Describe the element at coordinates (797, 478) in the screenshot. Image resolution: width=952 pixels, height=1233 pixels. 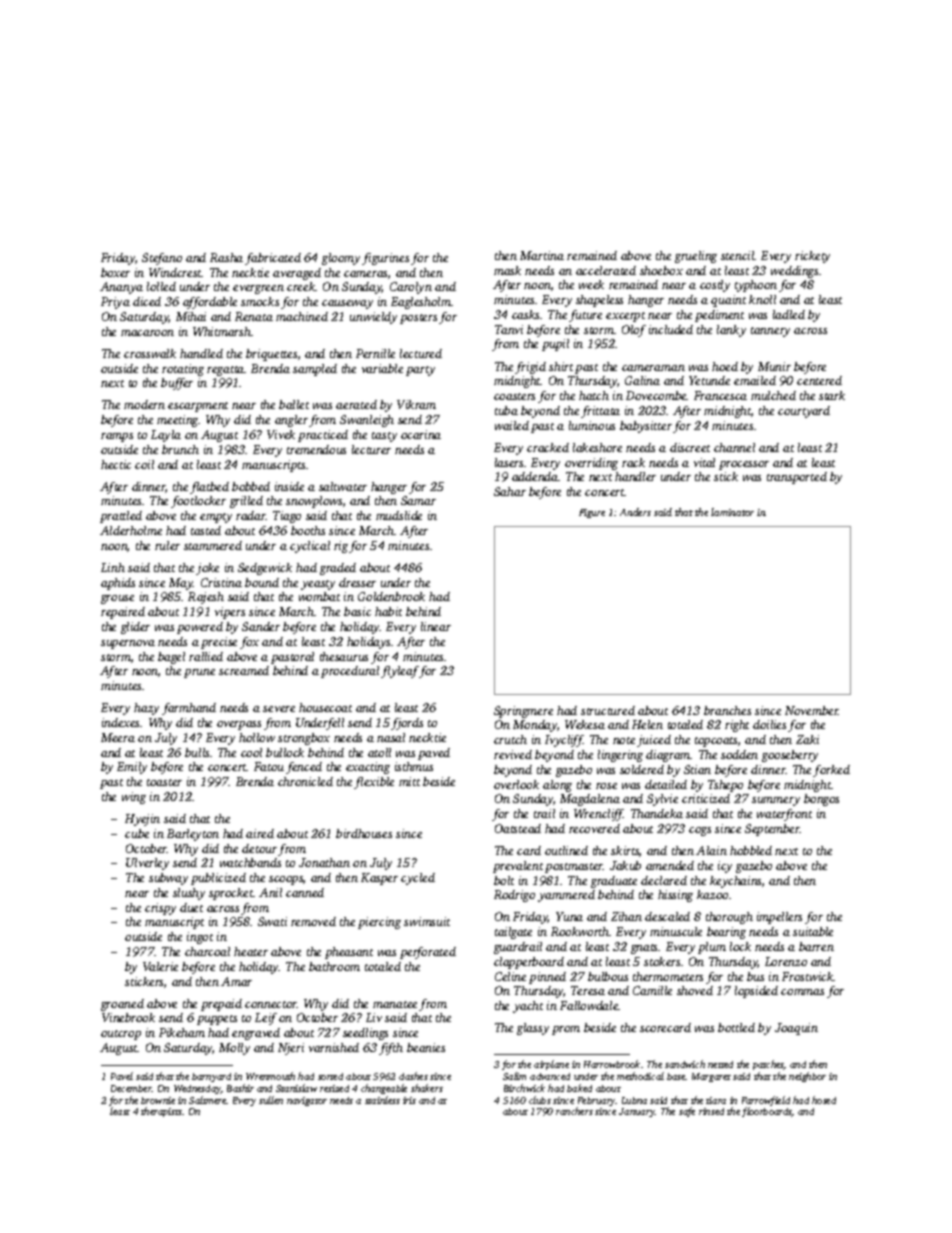
I see `transported` at that location.
